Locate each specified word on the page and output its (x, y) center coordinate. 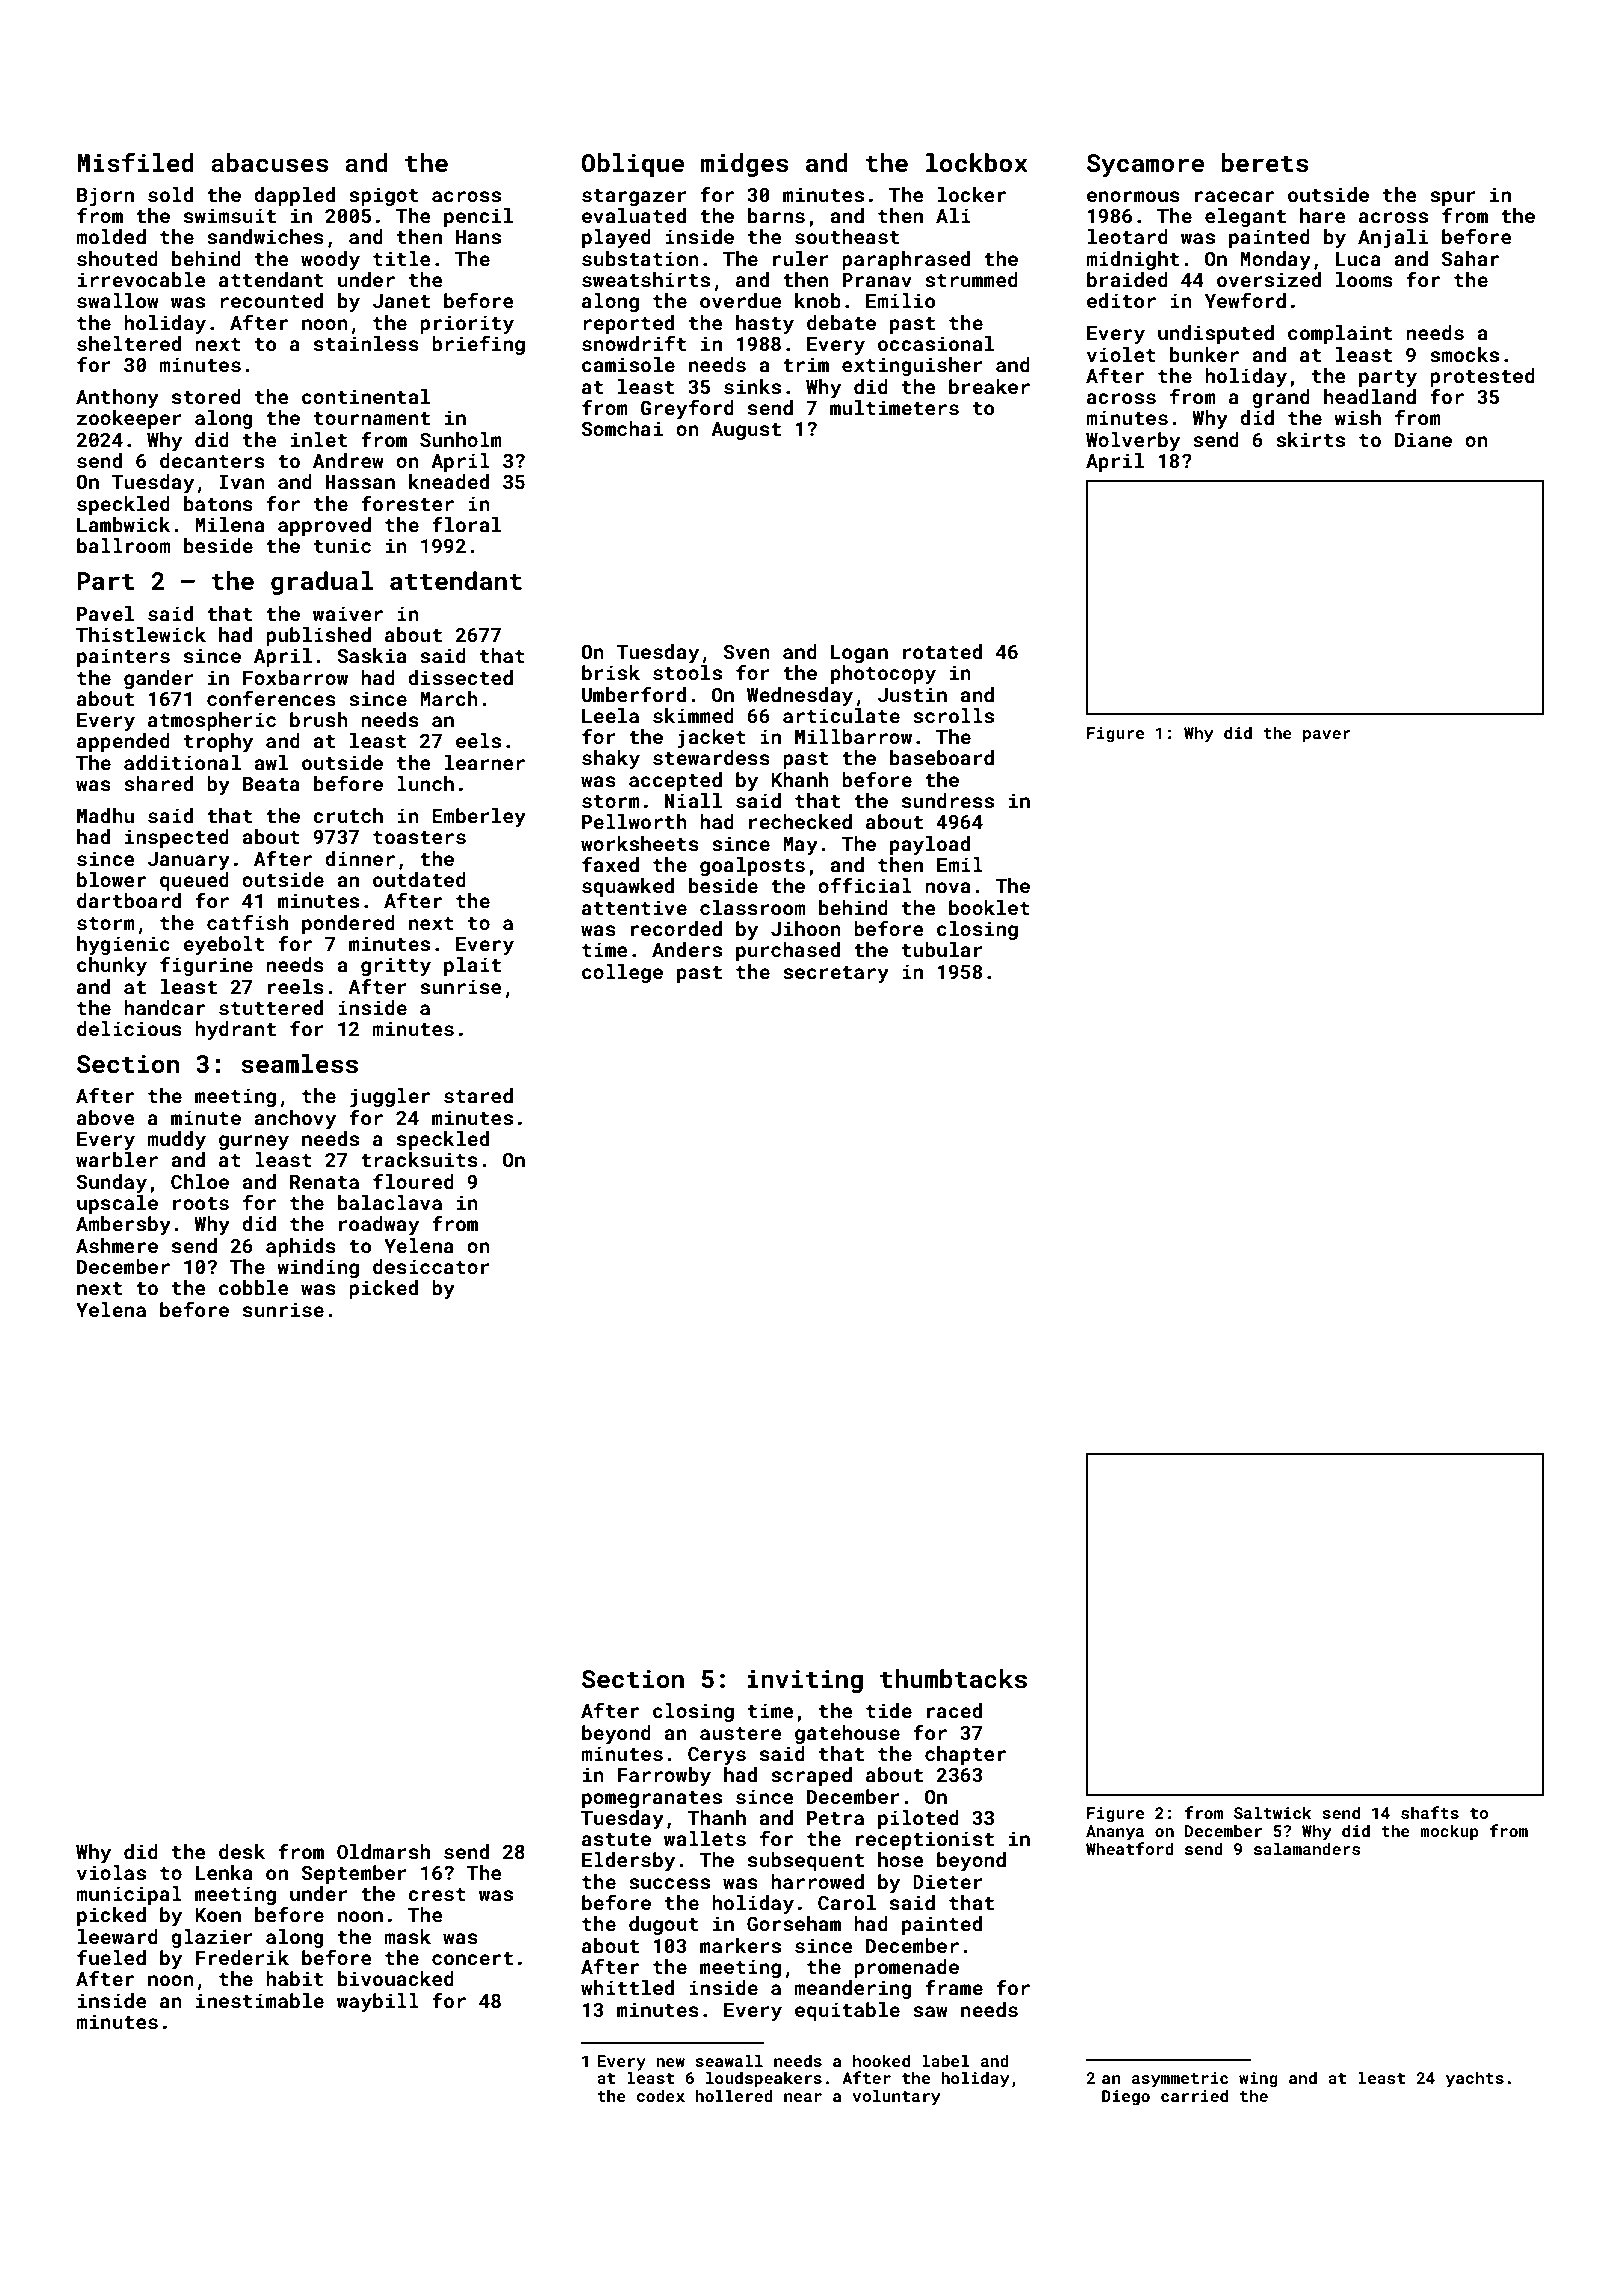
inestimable (260, 2000)
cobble (254, 1287)
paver (1326, 736)
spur (1453, 198)
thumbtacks (953, 1679)
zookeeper (129, 419)
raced (954, 1710)
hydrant (235, 1030)
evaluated (634, 215)
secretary (836, 974)
